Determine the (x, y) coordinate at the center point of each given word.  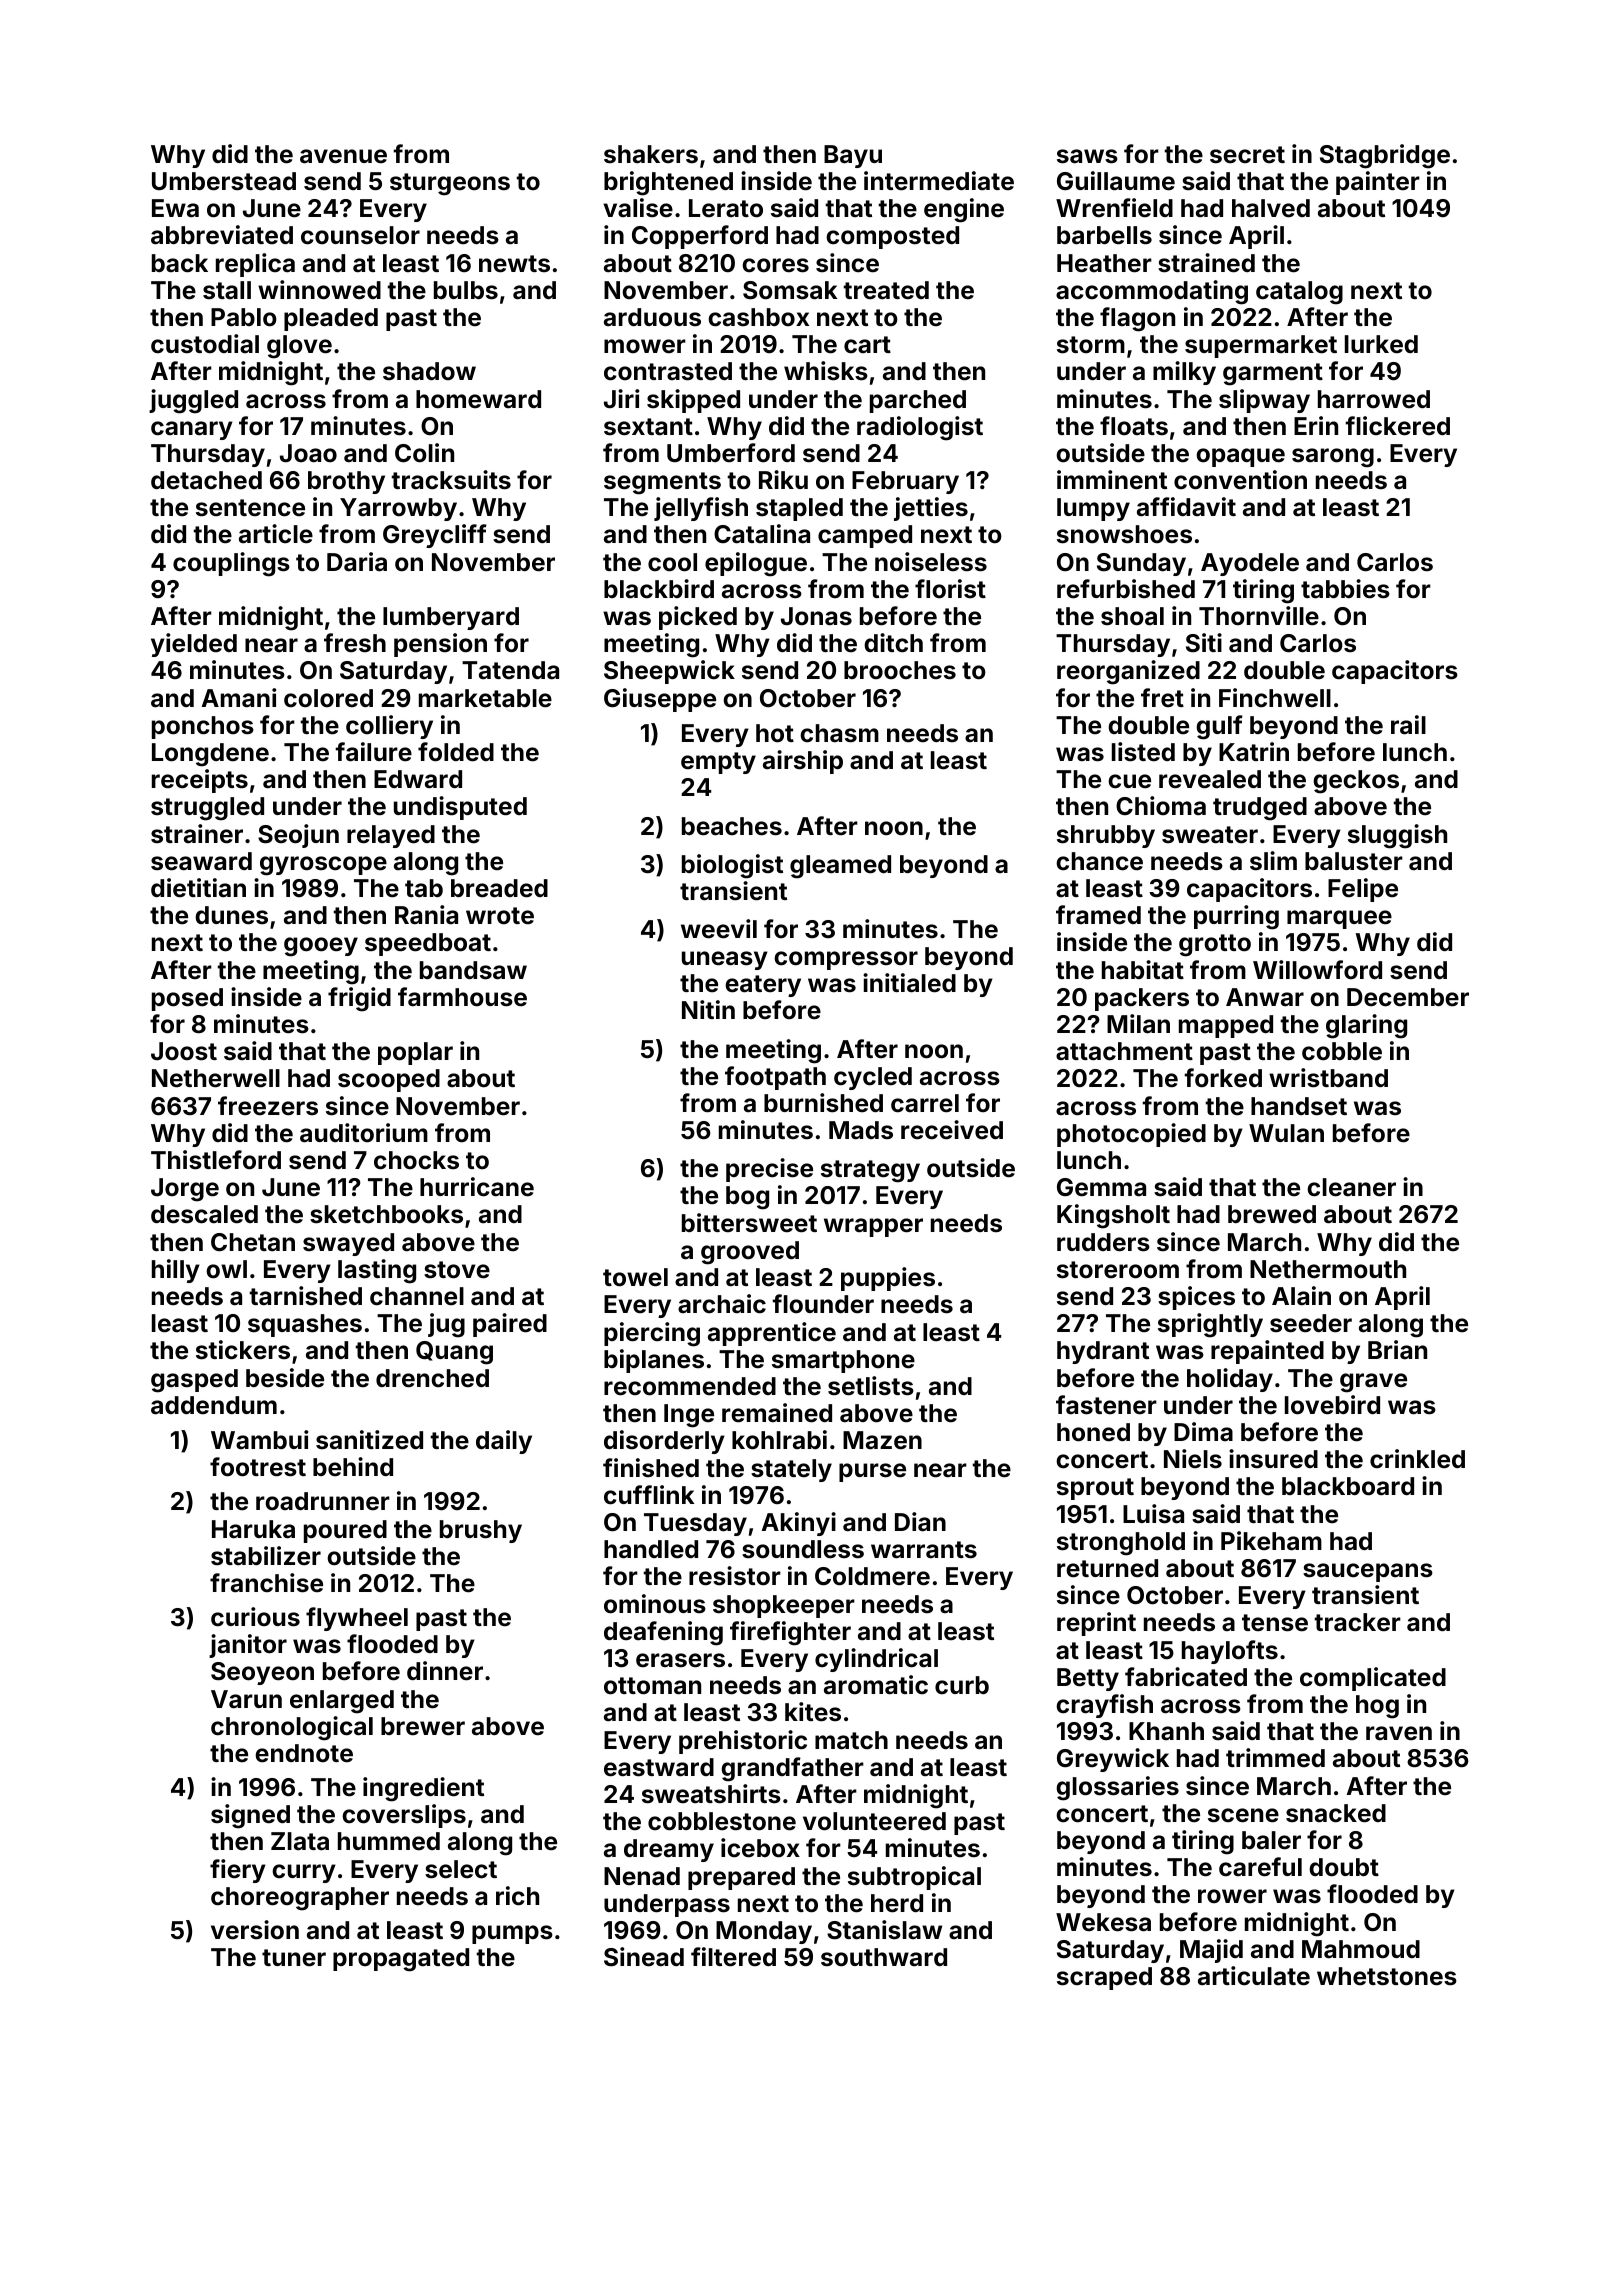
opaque (1240, 457)
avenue (343, 156)
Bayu (853, 156)
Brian (1397, 1350)
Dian (920, 1522)
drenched (432, 1378)
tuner (294, 1958)
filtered (733, 1957)
